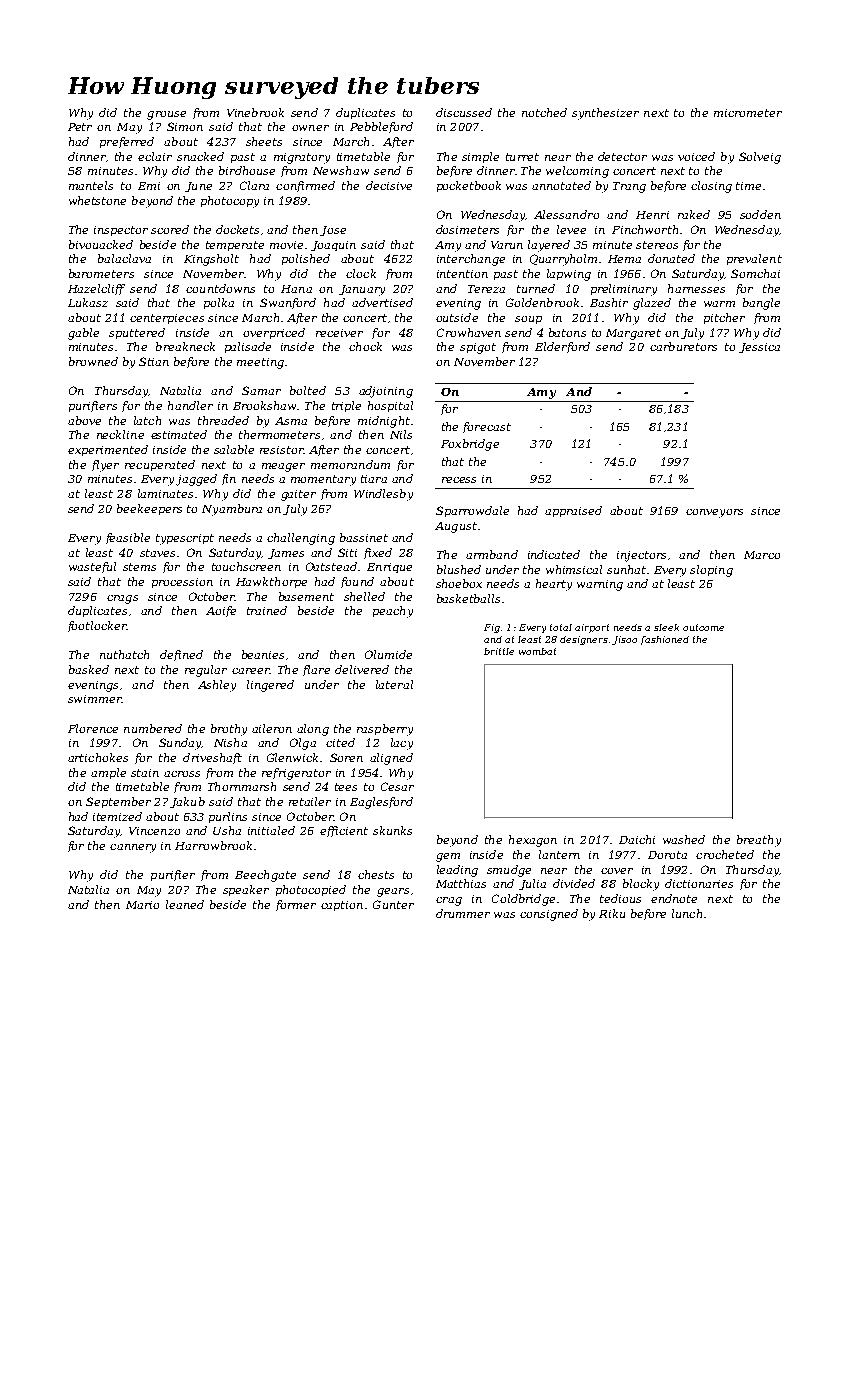 This screenshot has height=1400, width=849. Describe the element at coordinates (118, 802) in the screenshot. I see `September` at that location.
